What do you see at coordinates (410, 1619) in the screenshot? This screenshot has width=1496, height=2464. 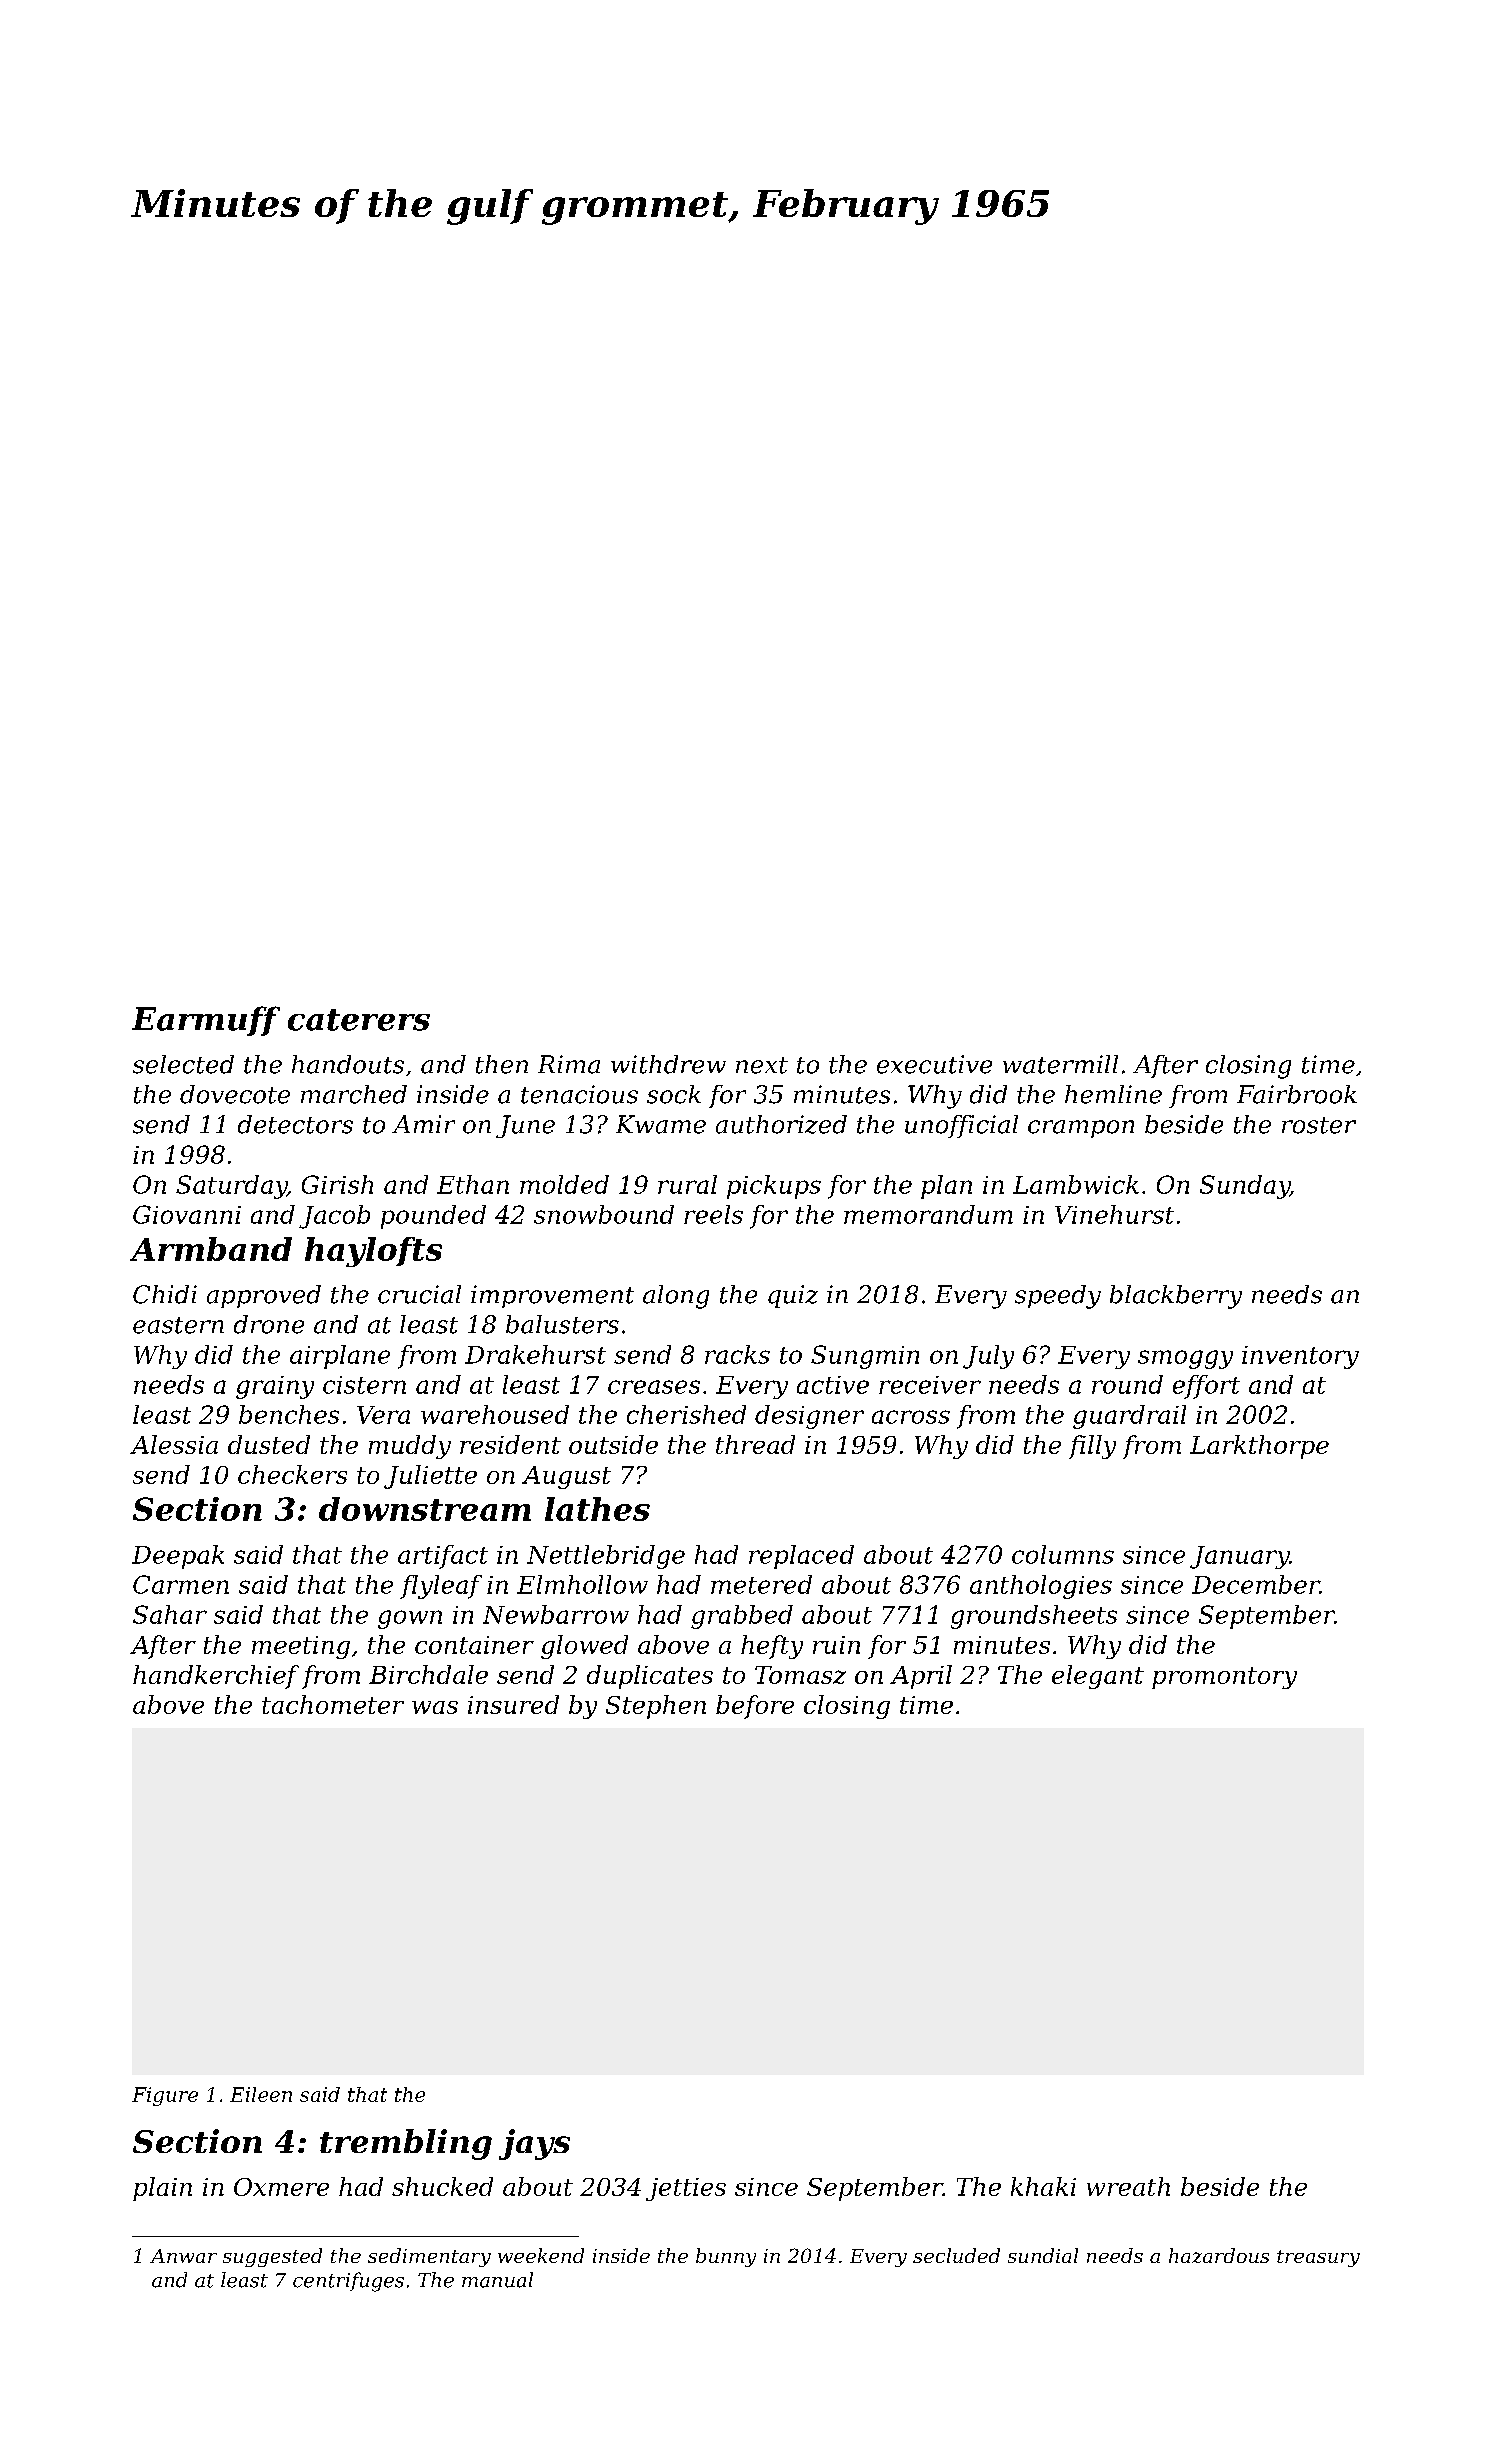 I see `gown` at bounding box center [410, 1619].
